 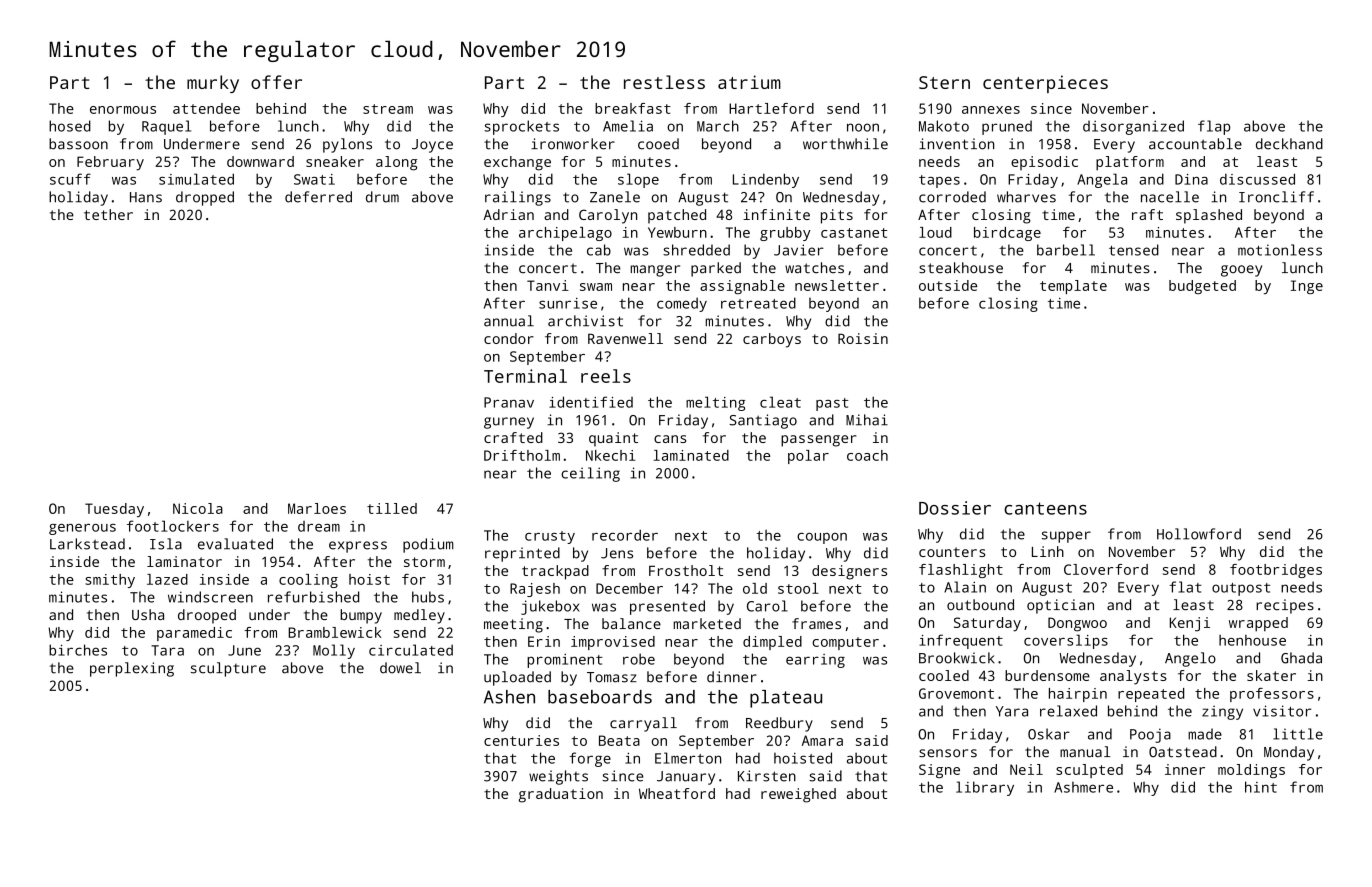 What do you see at coordinates (863, 127) in the screenshot?
I see `noon` at bounding box center [863, 127].
